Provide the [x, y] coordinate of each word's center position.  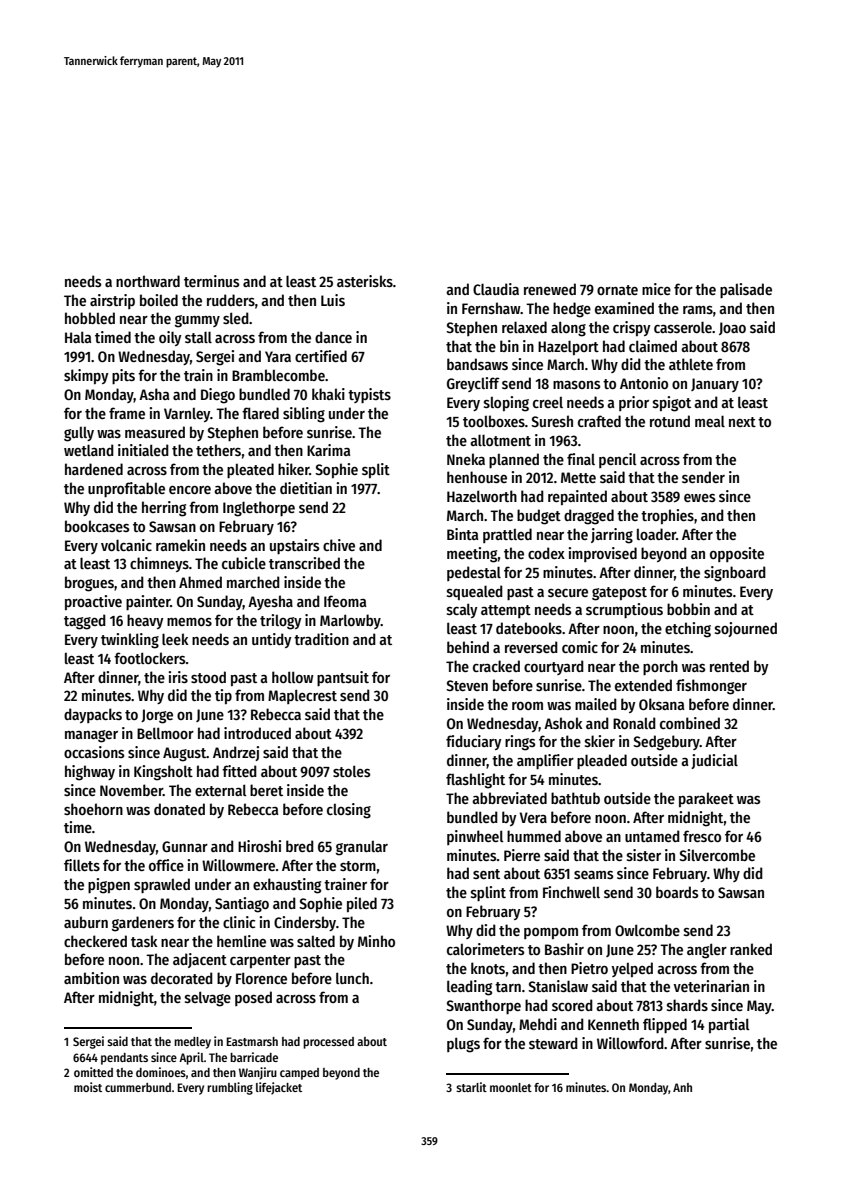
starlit [471, 1087]
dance [333, 337]
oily [170, 338]
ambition [91, 978]
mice [656, 289]
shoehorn [93, 809]
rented [729, 666]
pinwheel [475, 837]
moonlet [511, 1087]
